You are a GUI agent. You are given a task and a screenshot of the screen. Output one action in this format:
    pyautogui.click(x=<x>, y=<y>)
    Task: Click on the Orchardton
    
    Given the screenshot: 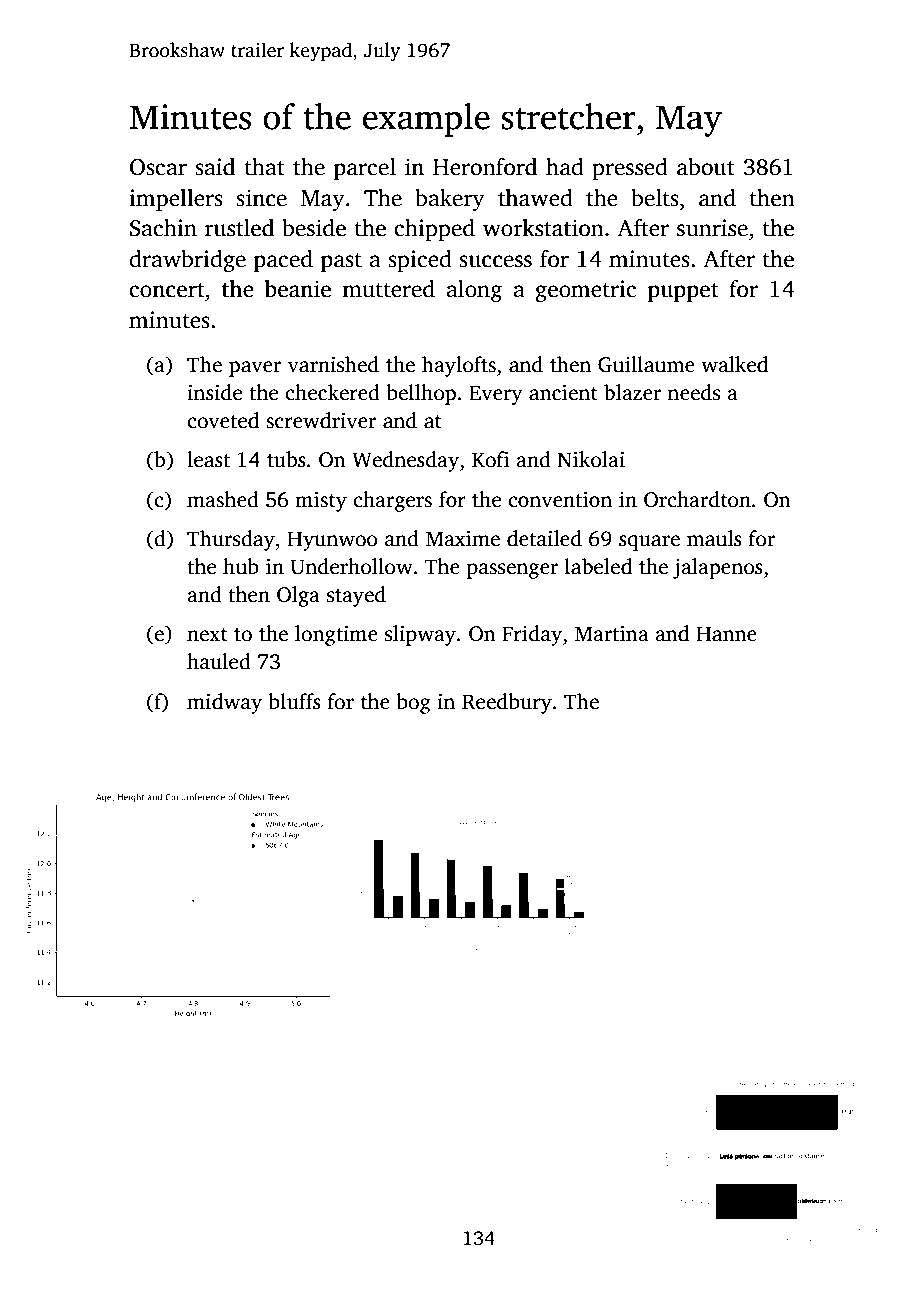 What is the action you would take?
    pyautogui.click(x=697, y=499)
